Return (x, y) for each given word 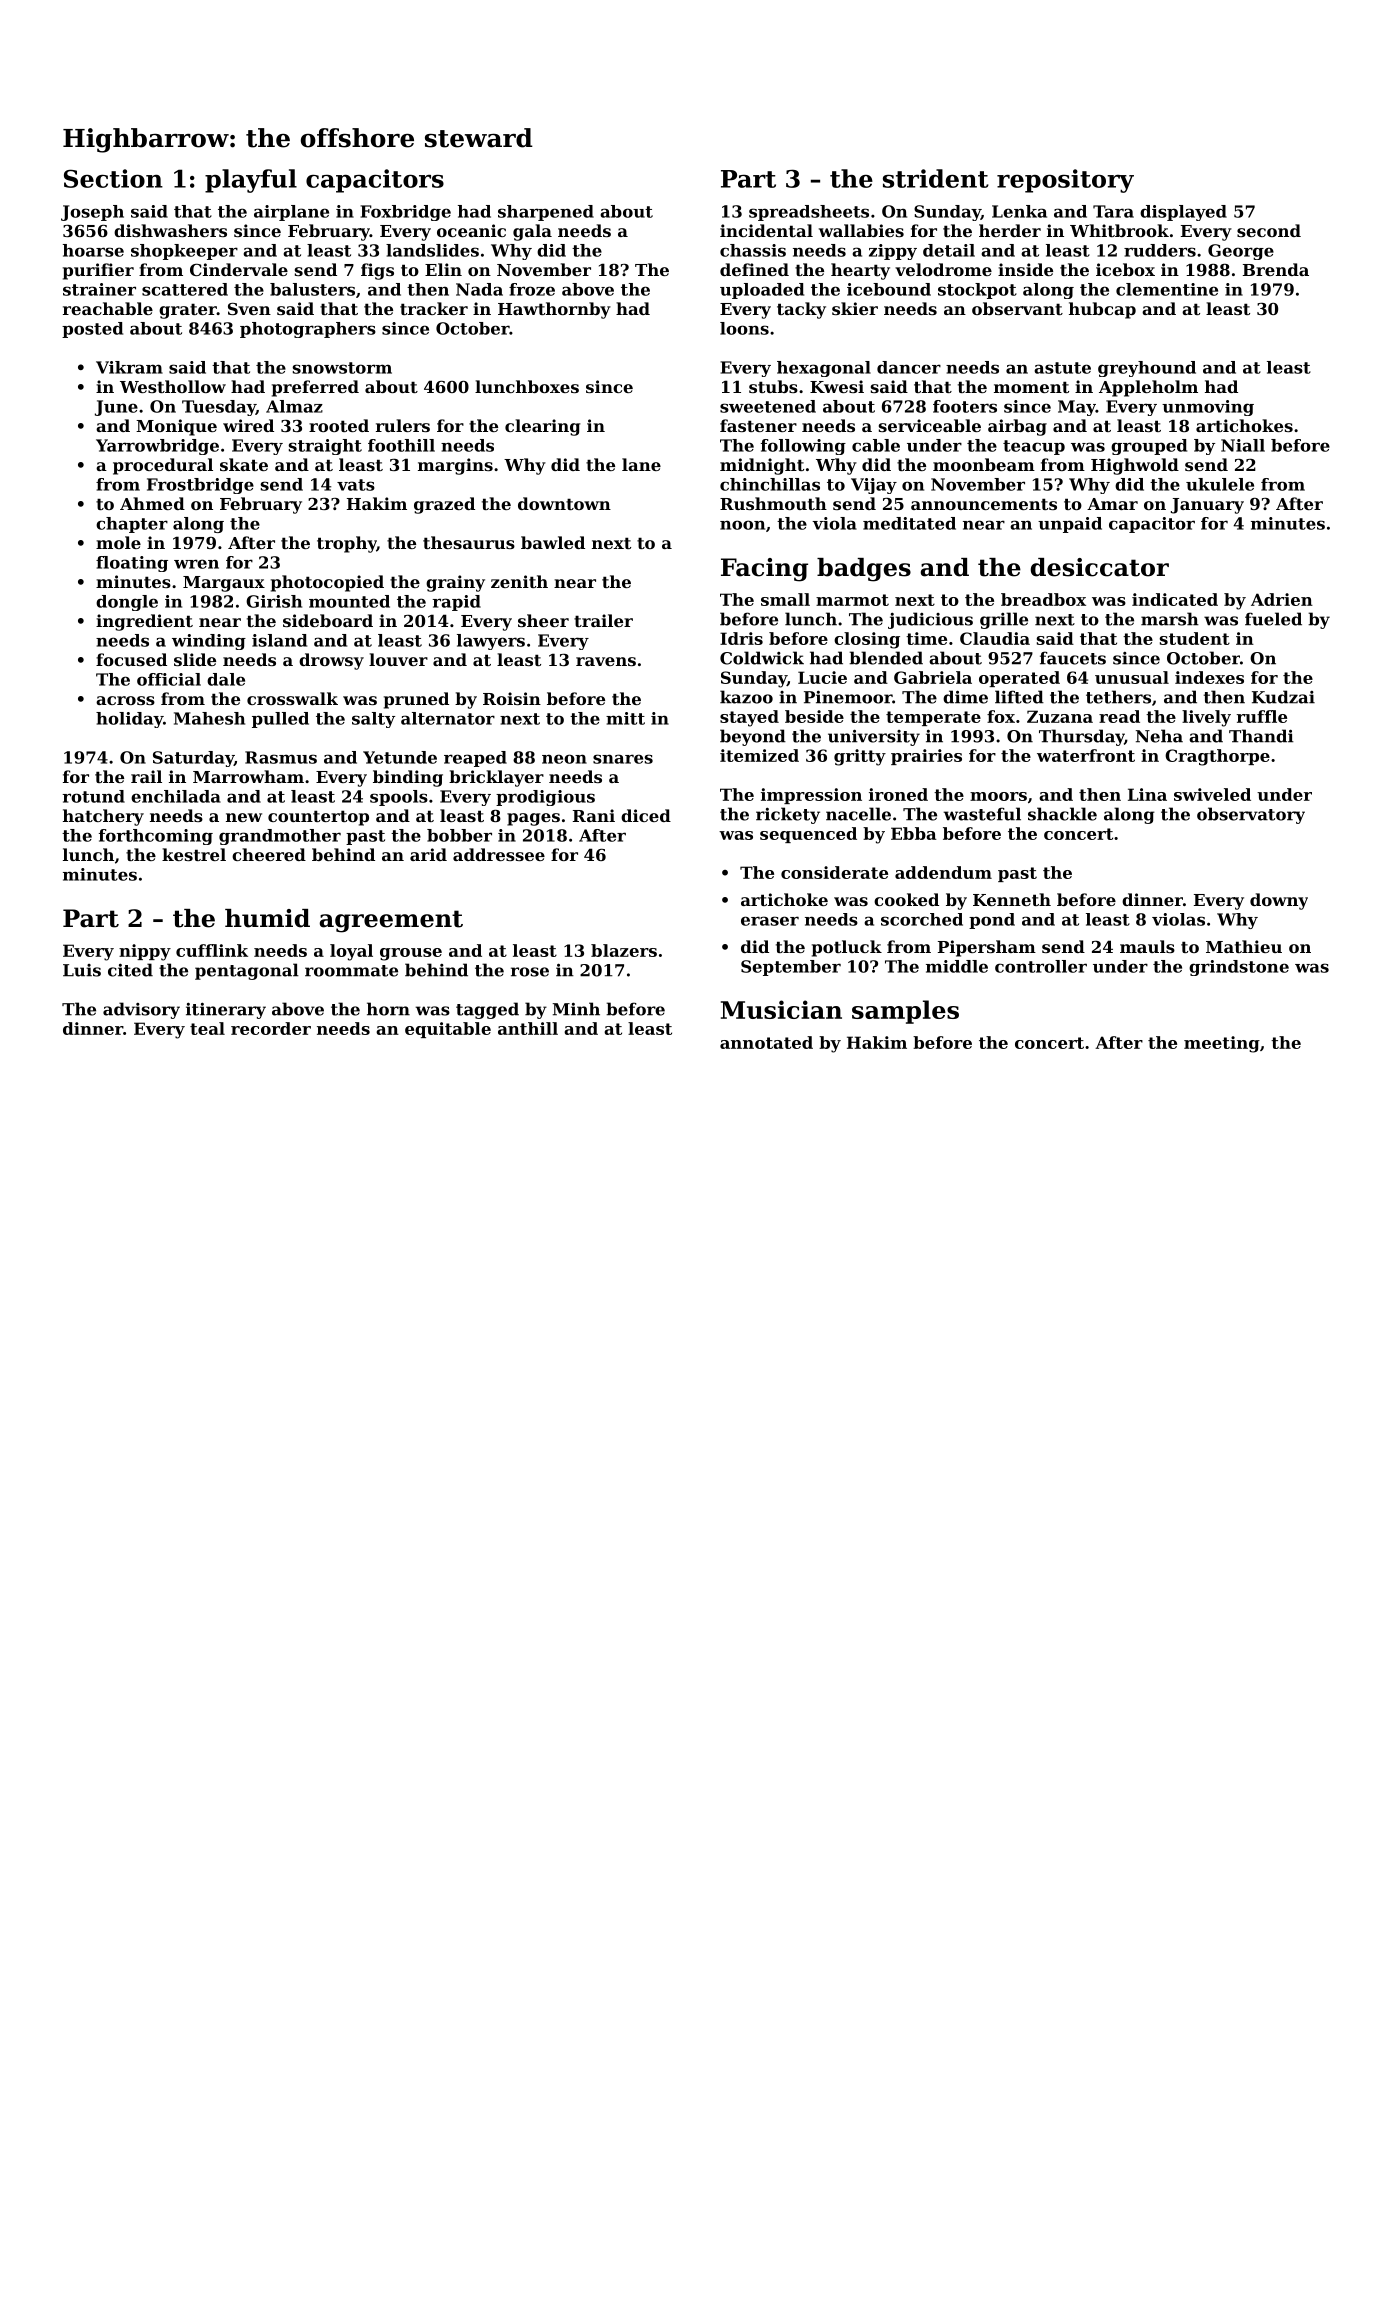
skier (855, 308)
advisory (141, 1010)
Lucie (822, 677)
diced (646, 815)
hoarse (93, 250)
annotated (766, 1042)
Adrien (1282, 599)
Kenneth (1012, 899)
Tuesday (219, 408)
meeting (1222, 1044)
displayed (1183, 213)
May (1077, 408)
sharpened (546, 213)
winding (209, 642)
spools (399, 798)
